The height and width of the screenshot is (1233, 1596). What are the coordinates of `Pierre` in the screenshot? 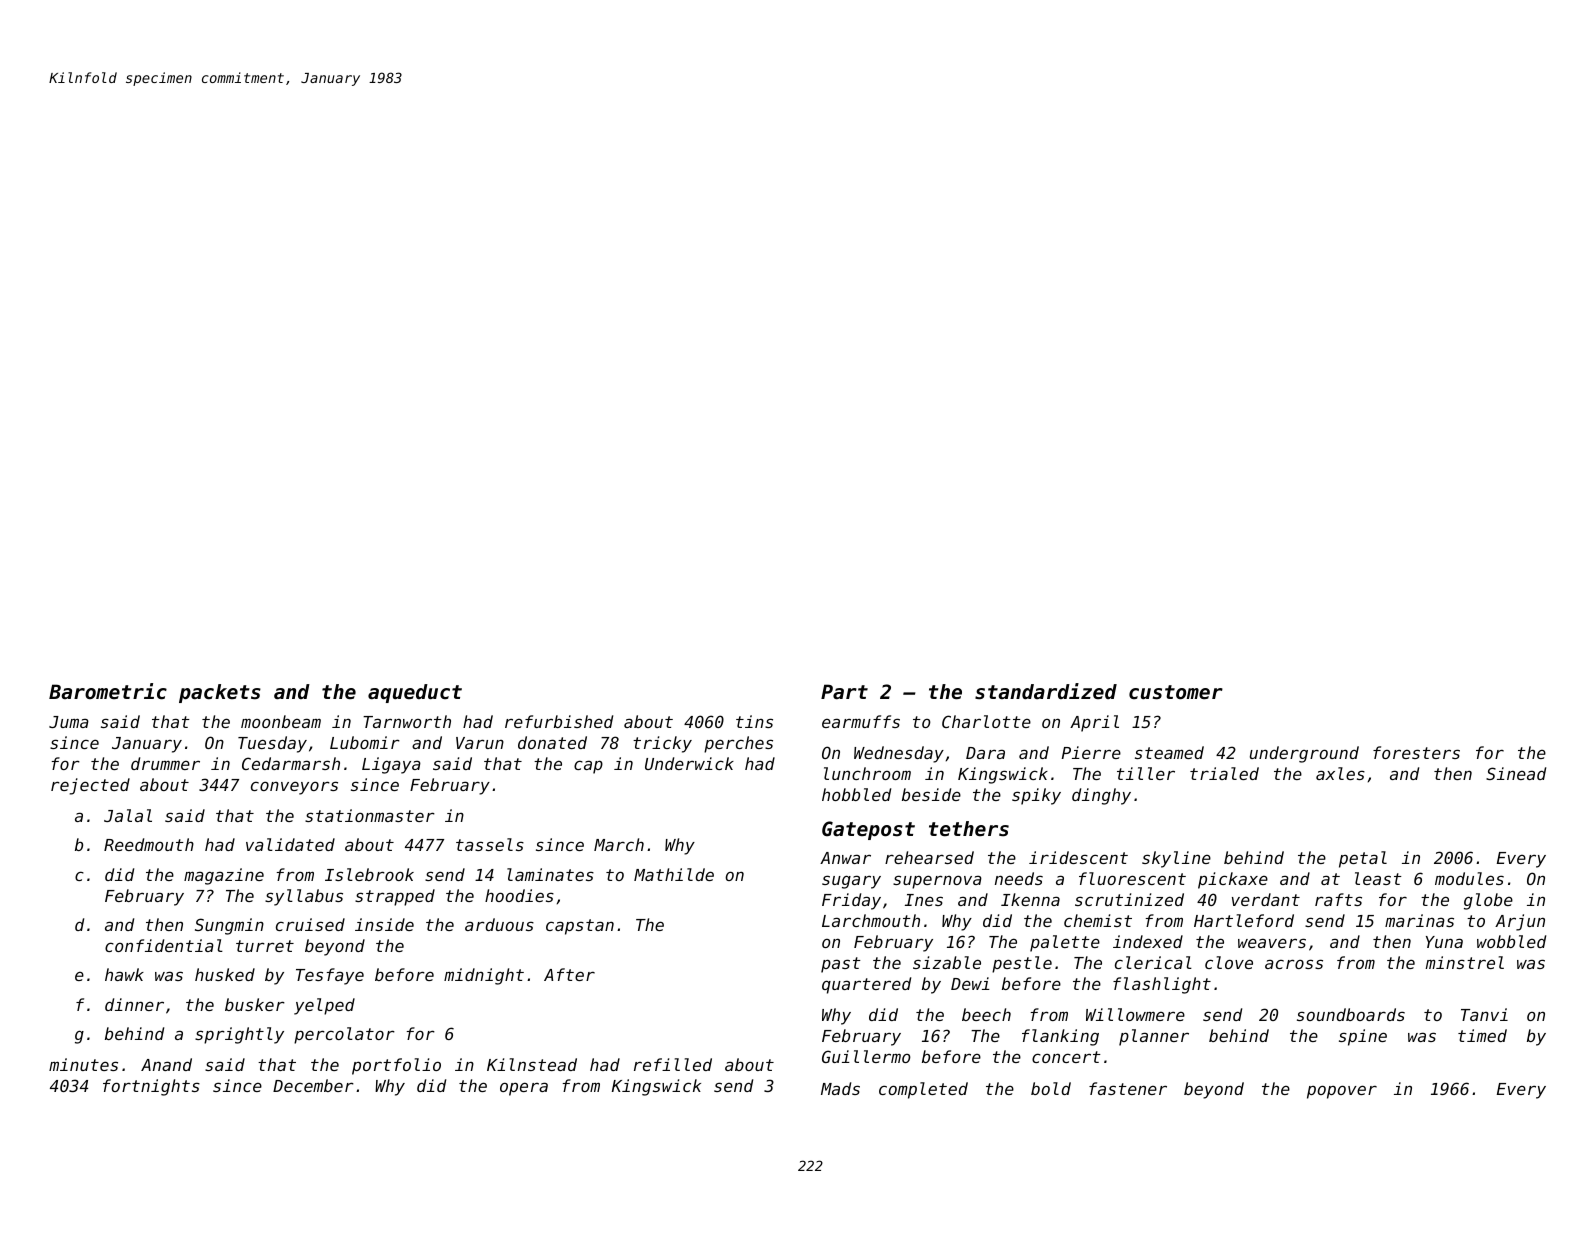 It's located at (1091, 752).
